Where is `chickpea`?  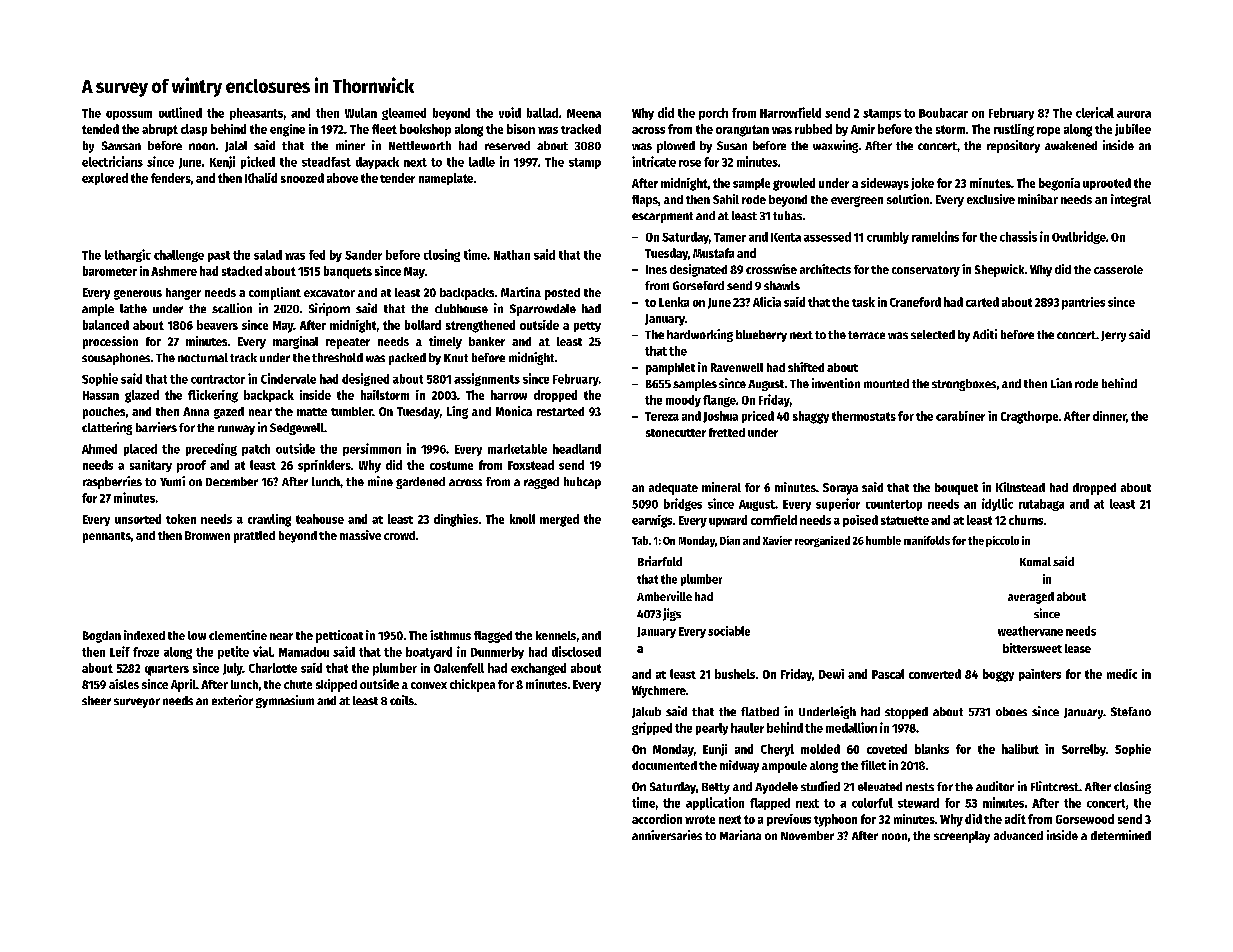
chickpea is located at coordinates (472, 685).
